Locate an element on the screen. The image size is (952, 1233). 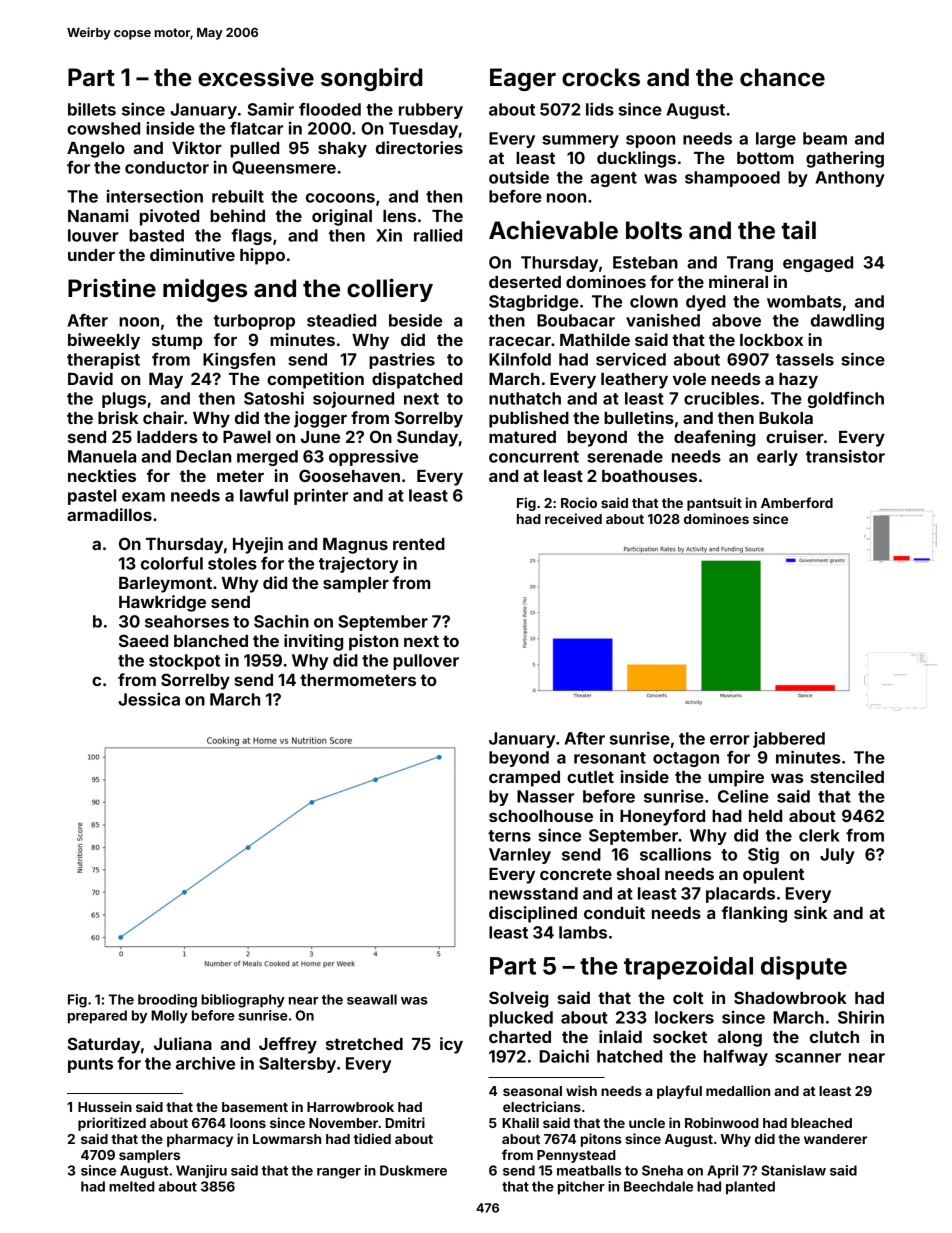
brooding is located at coordinates (167, 1001).
